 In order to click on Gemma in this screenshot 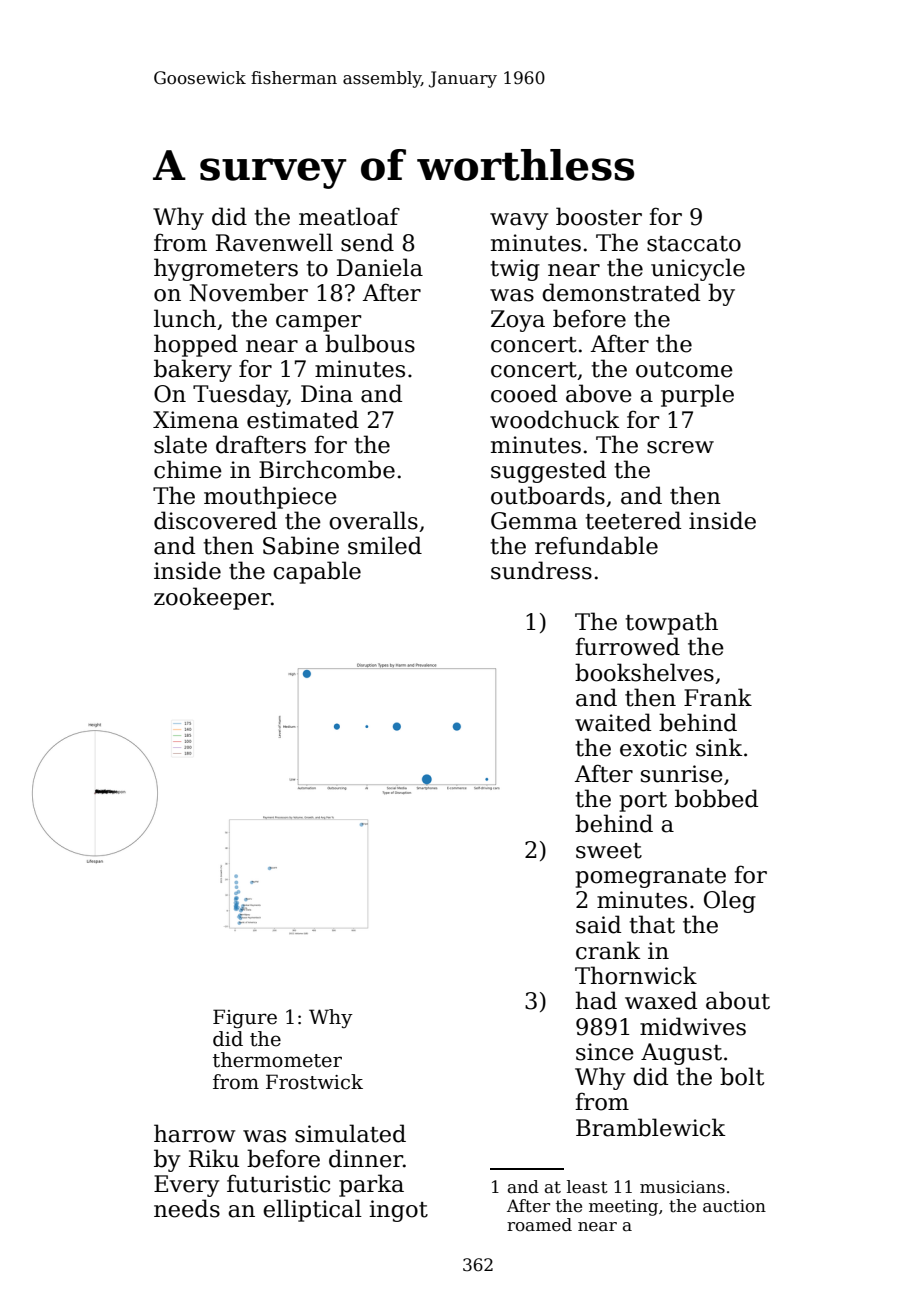, I will do `click(534, 521)`.
